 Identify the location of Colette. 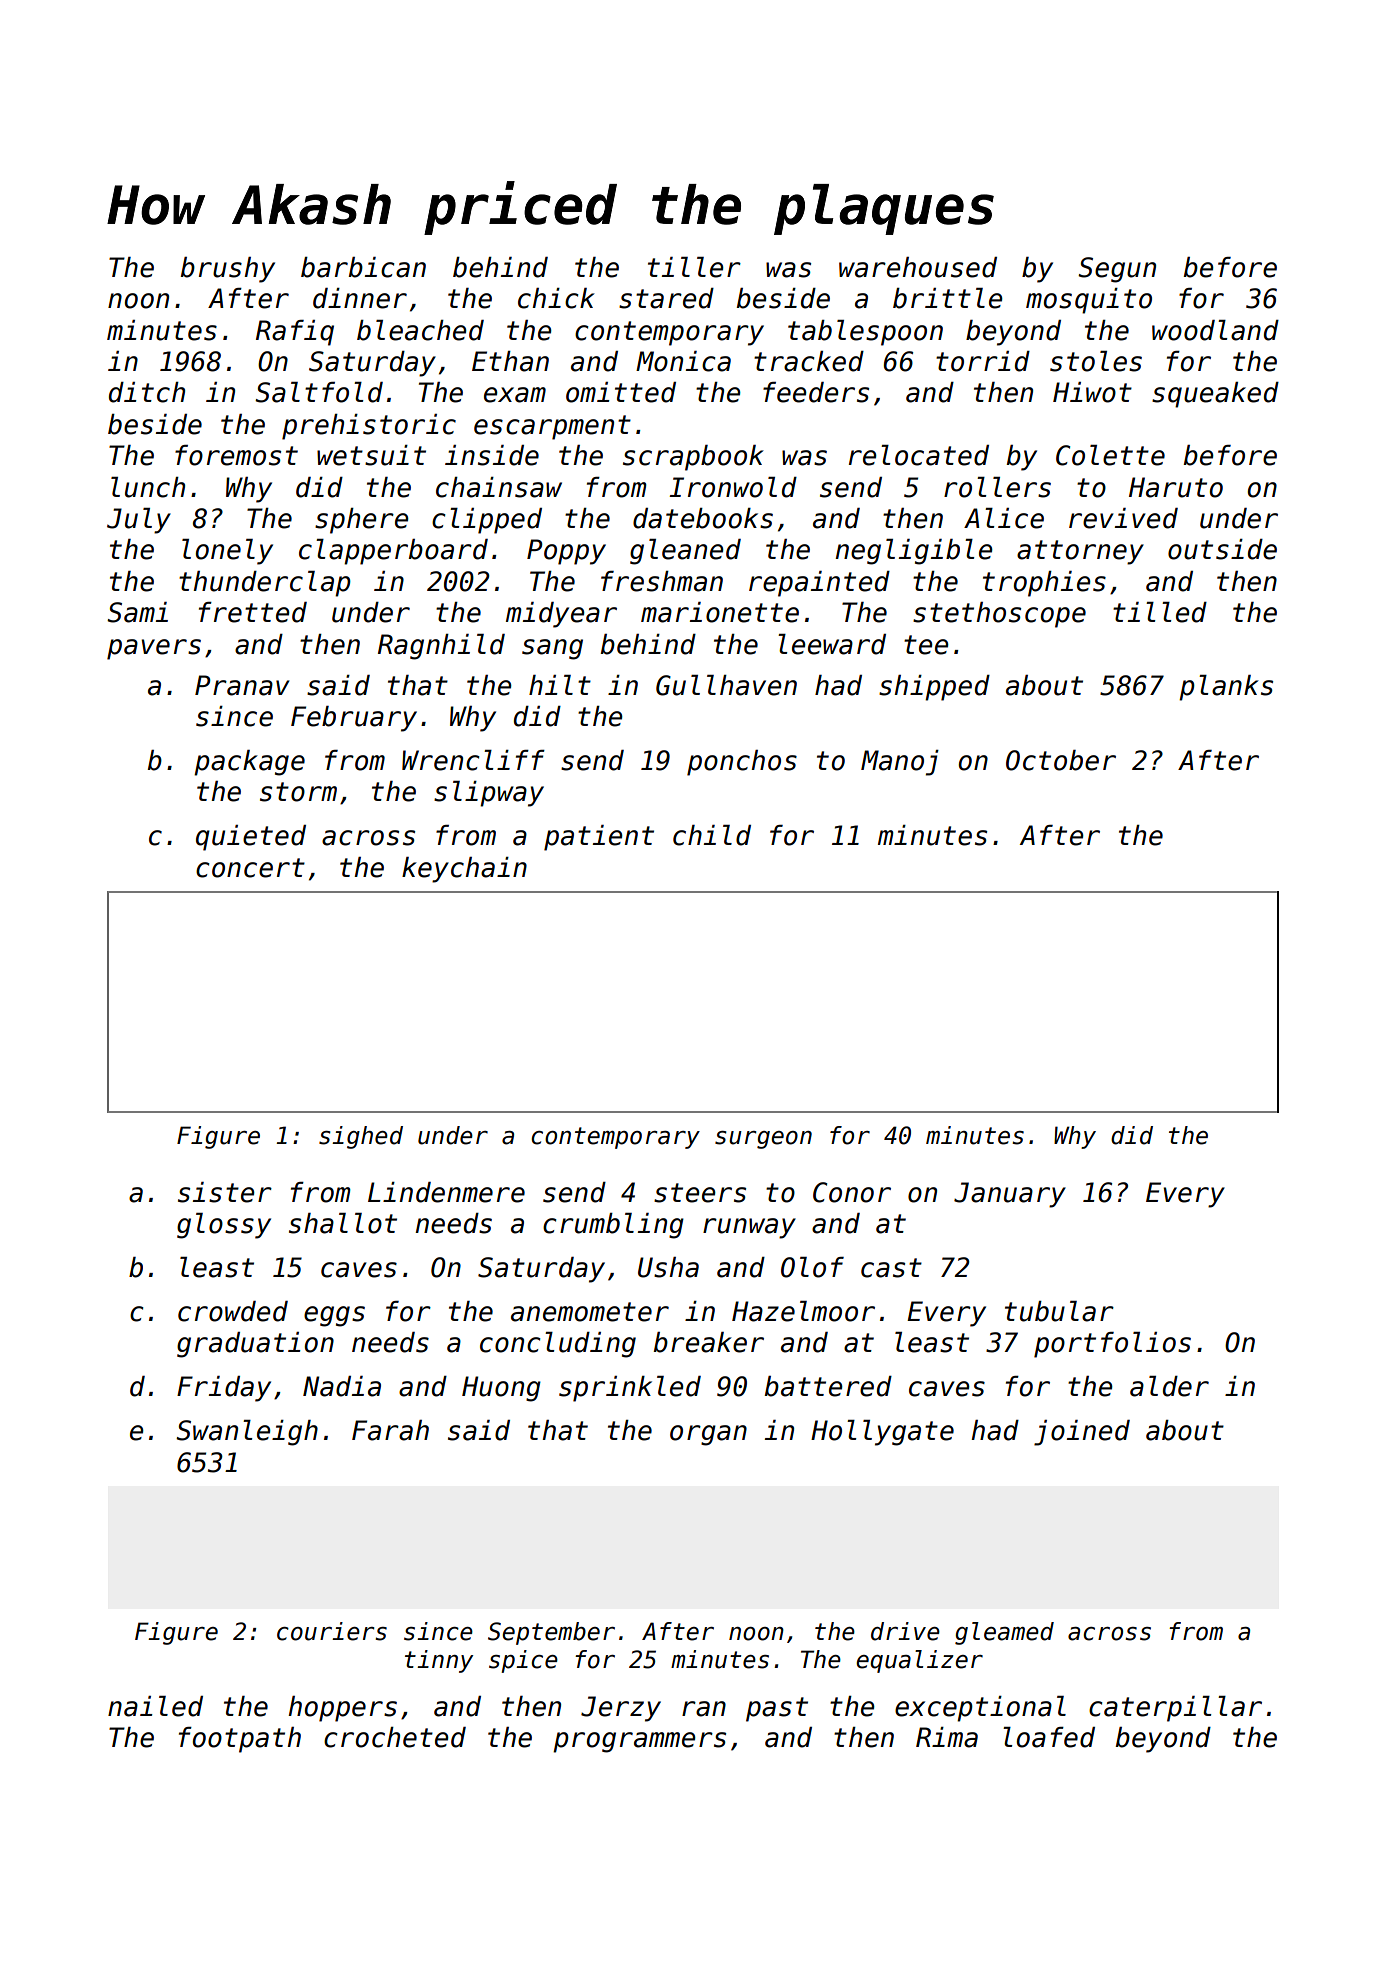
(1110, 455).
